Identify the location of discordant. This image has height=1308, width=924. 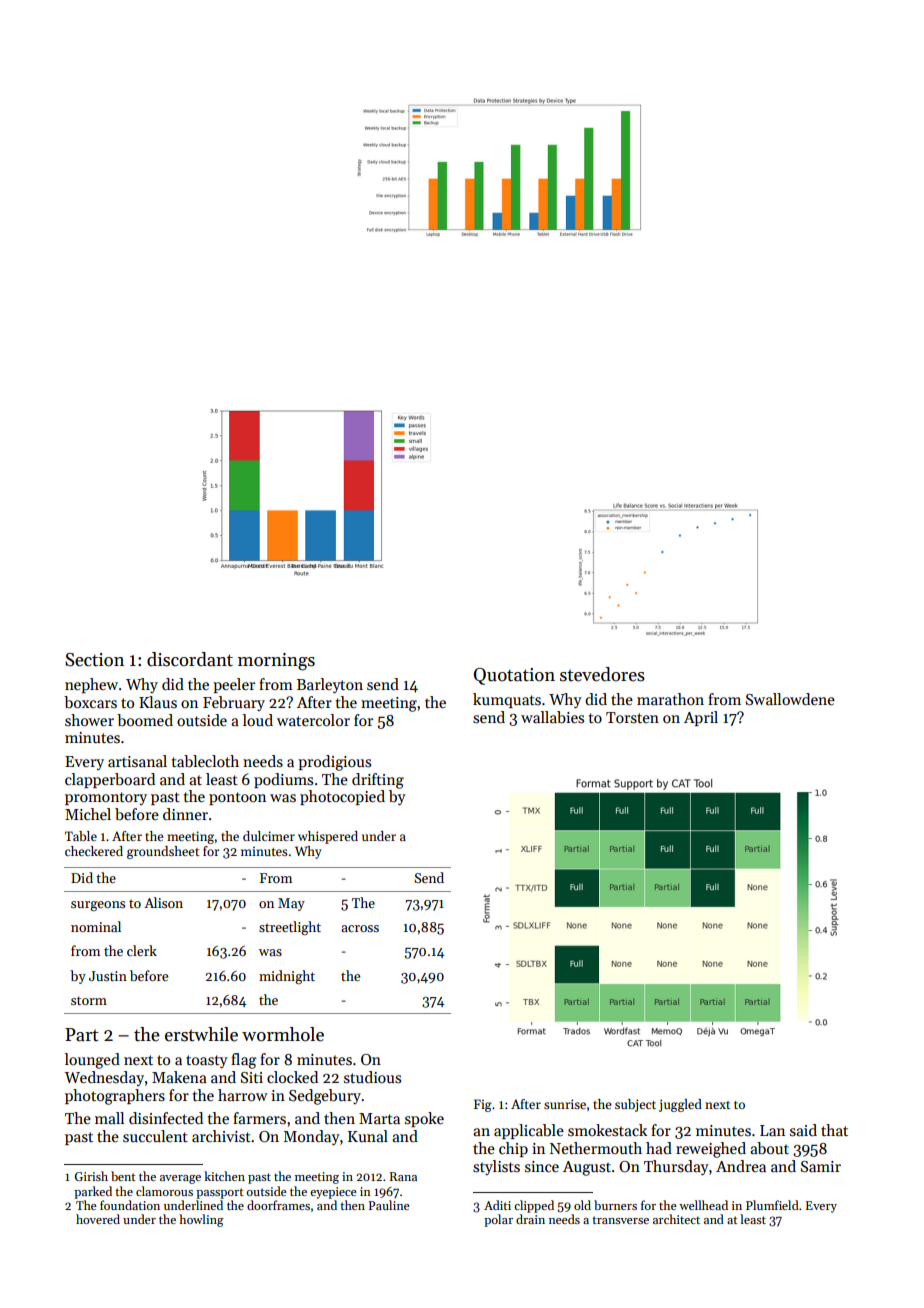
(190, 659).
